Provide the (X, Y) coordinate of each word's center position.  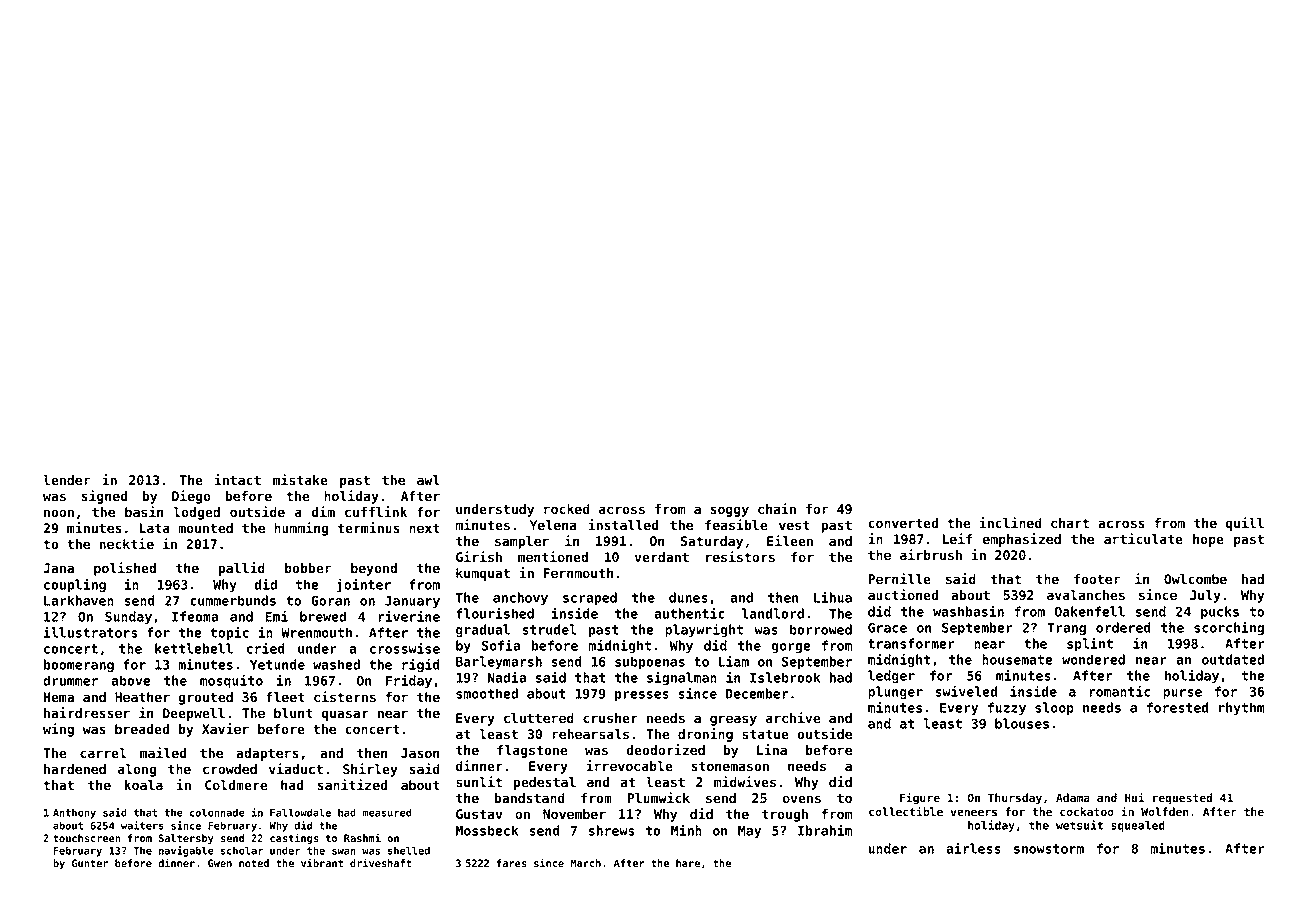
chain (777, 508)
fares (511, 863)
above (131, 680)
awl (428, 480)
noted (254, 863)
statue (765, 734)
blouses (1022, 723)
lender (66, 480)
